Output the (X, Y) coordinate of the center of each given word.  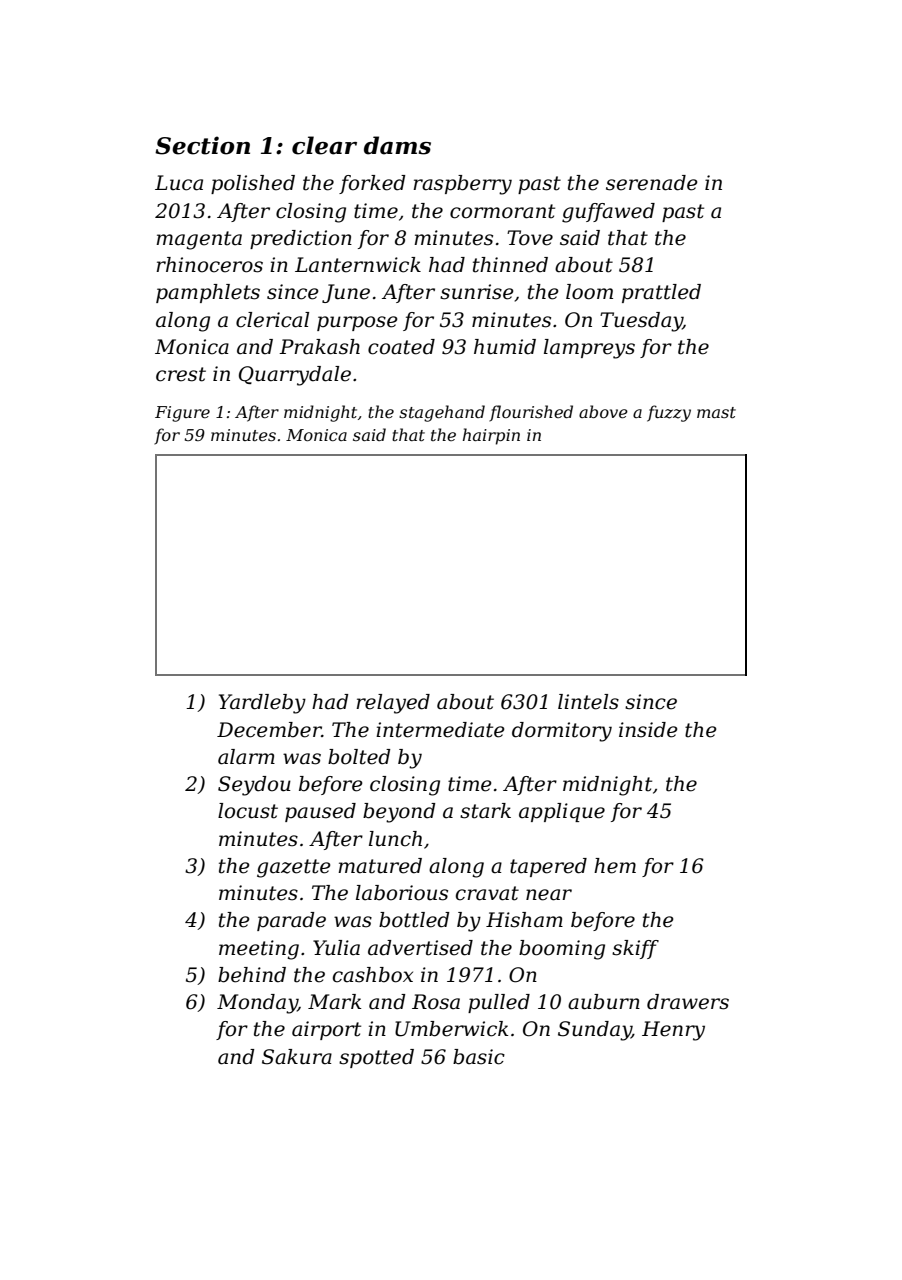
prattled (661, 293)
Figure (182, 414)
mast (716, 412)
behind (252, 975)
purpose (357, 323)
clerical (272, 320)
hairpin (491, 436)
